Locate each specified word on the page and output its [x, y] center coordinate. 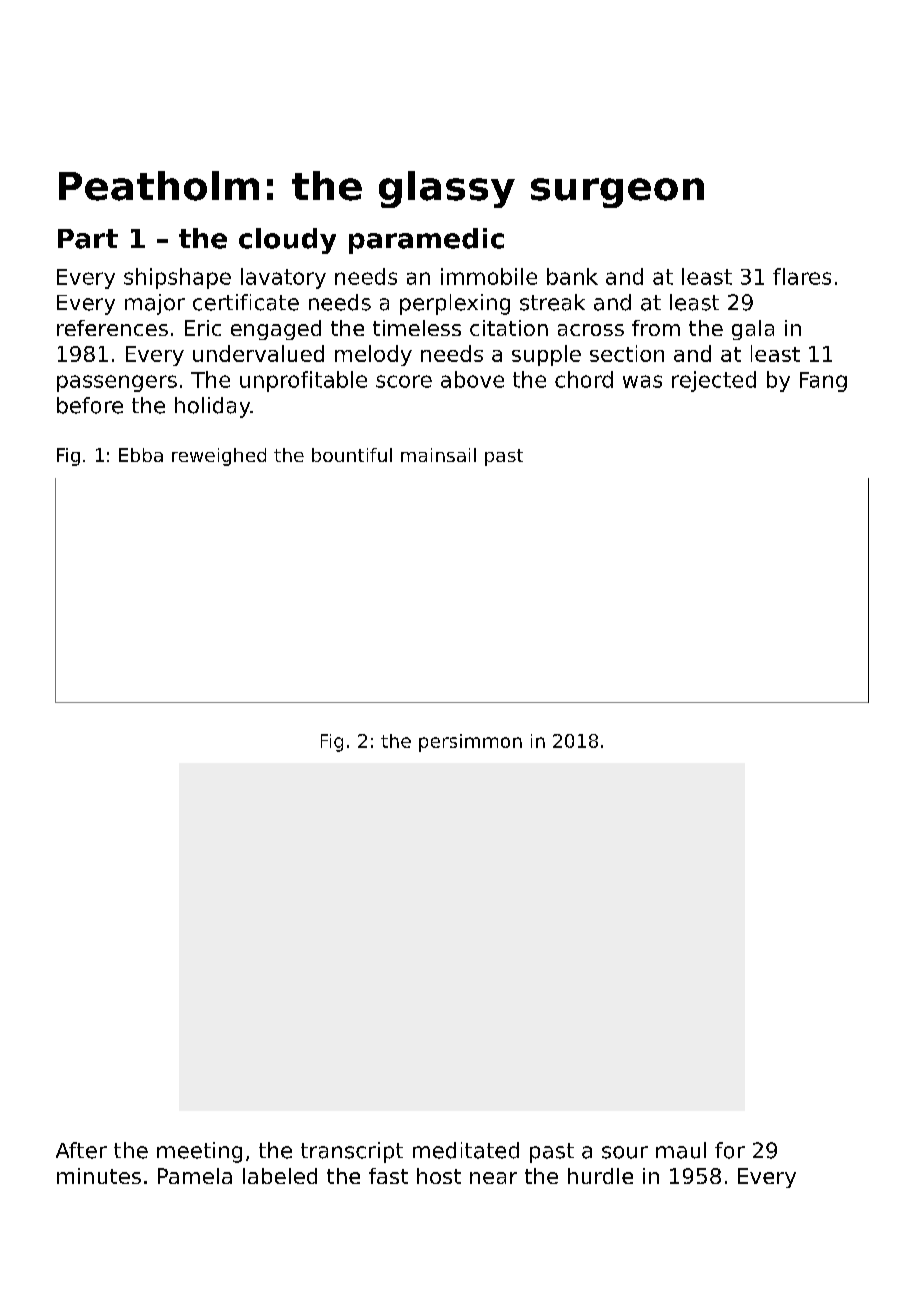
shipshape [177, 278]
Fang [823, 382]
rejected [714, 381]
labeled [280, 1176]
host [439, 1176]
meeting [199, 1152]
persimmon [470, 743]
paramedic [426, 241]
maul [681, 1150]
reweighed [219, 457]
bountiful [352, 455]
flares [802, 276]
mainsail [438, 455]
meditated [466, 1150]
